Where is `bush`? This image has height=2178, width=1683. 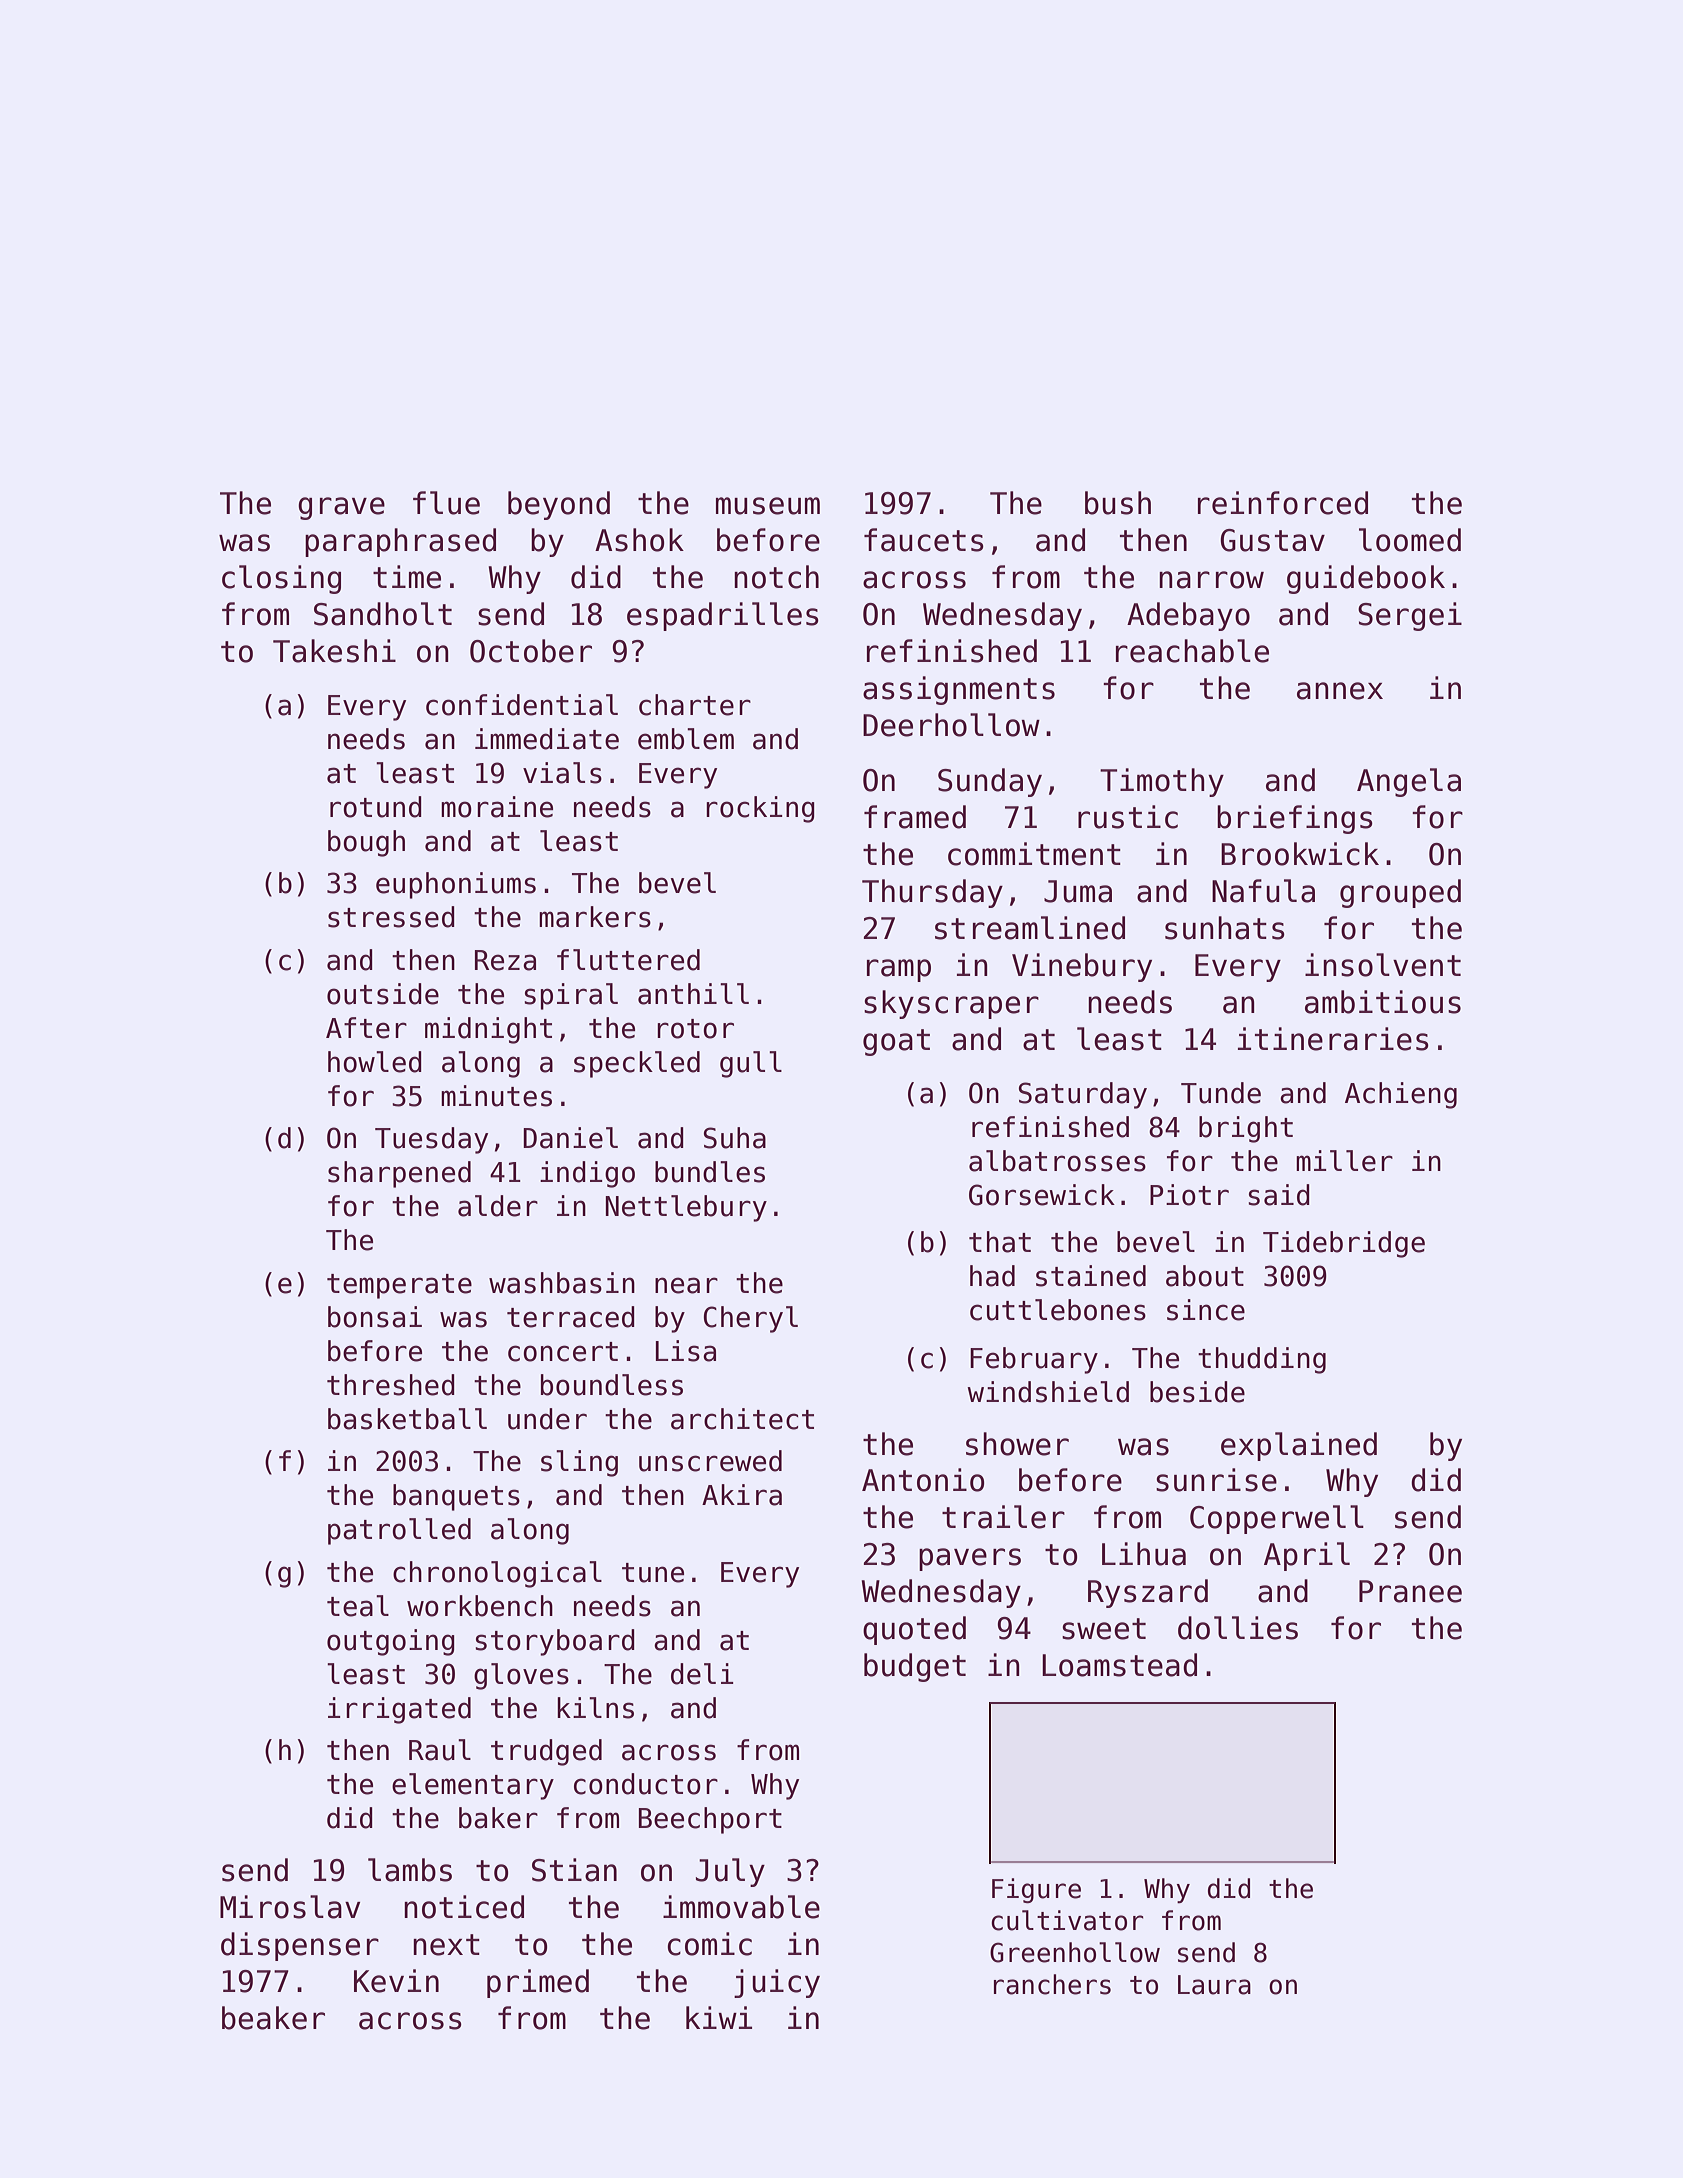 bush is located at coordinates (1118, 503).
